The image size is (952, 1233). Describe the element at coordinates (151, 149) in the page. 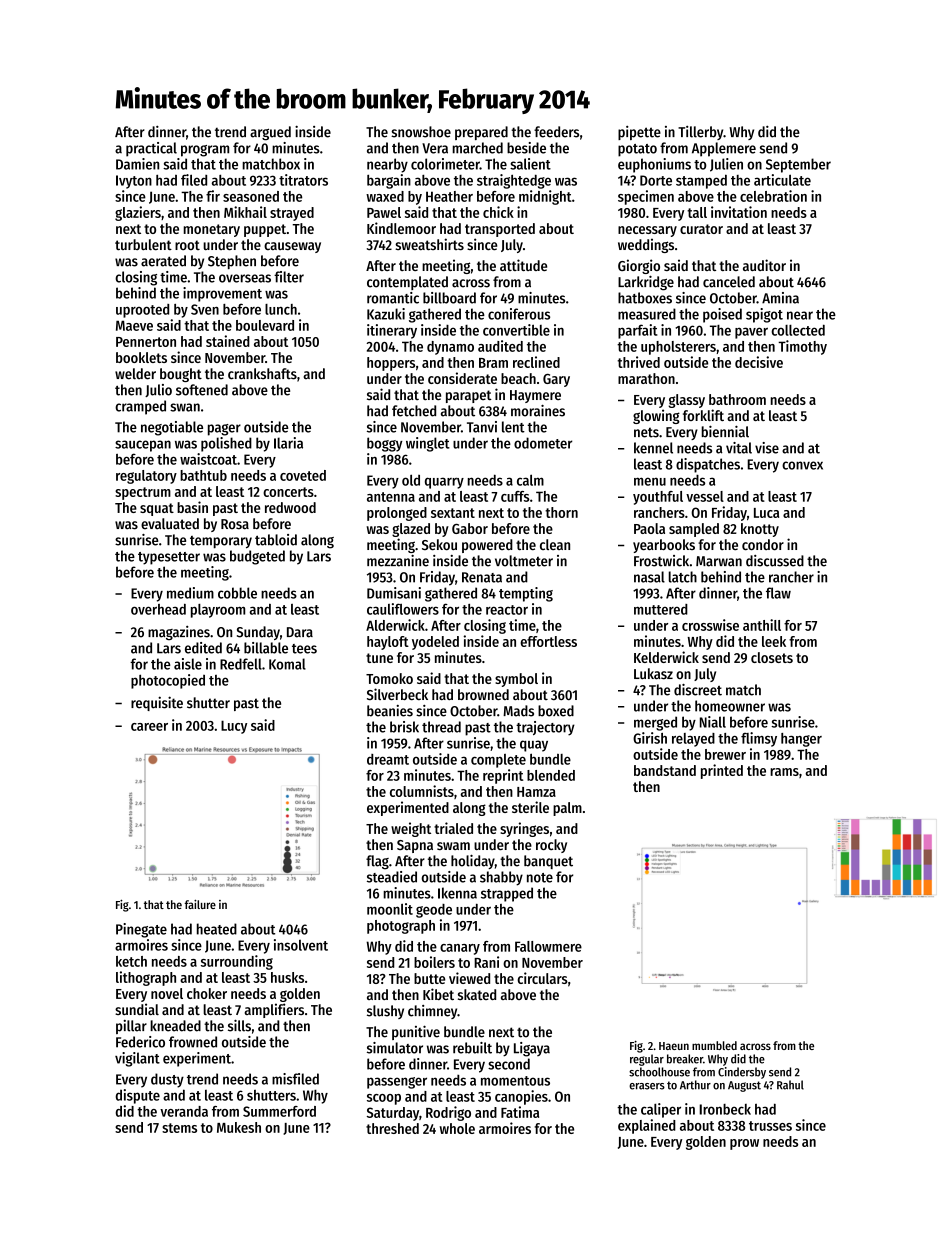

I see `practical` at that location.
